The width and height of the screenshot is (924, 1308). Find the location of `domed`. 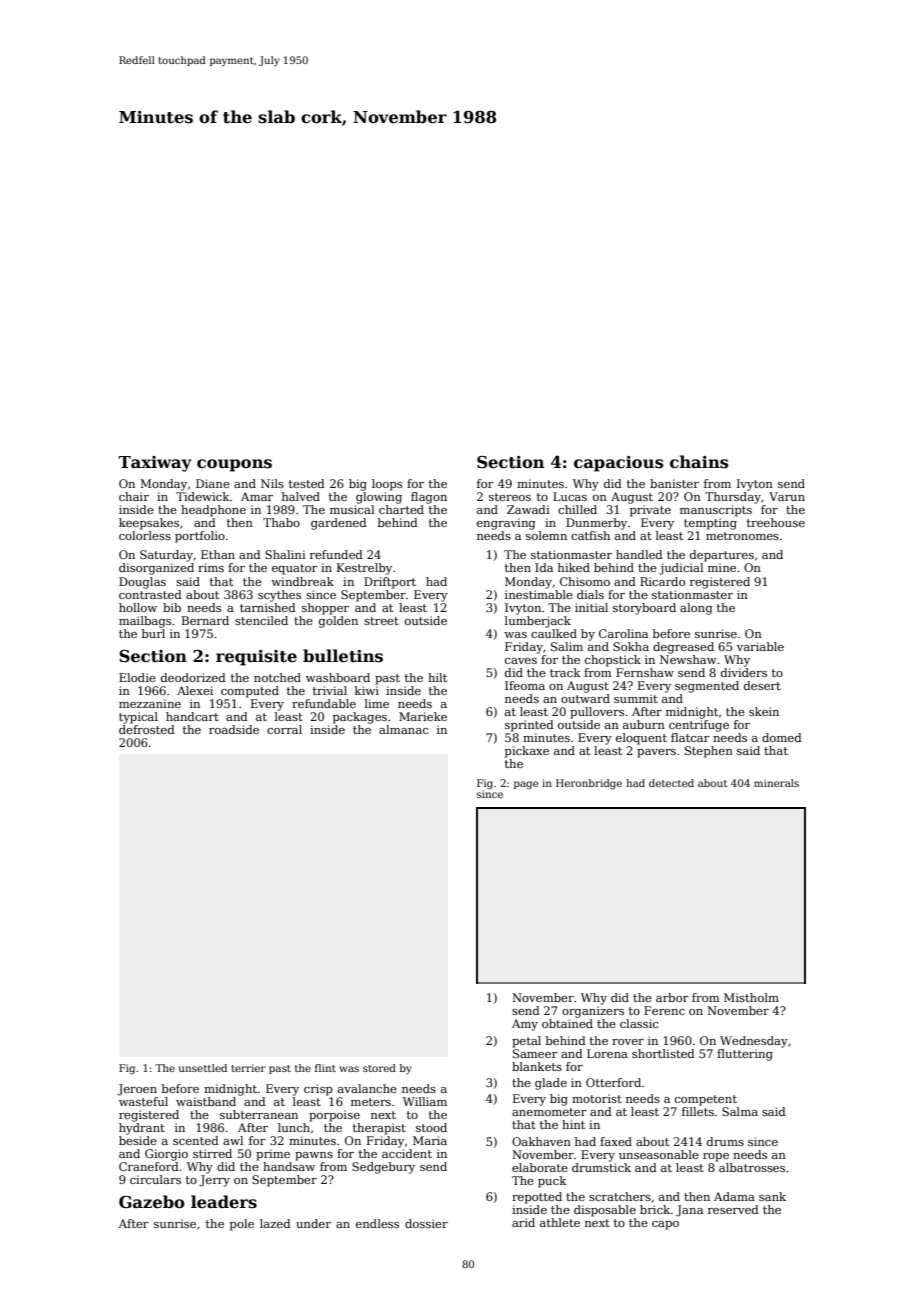

domed is located at coordinates (782, 737).
